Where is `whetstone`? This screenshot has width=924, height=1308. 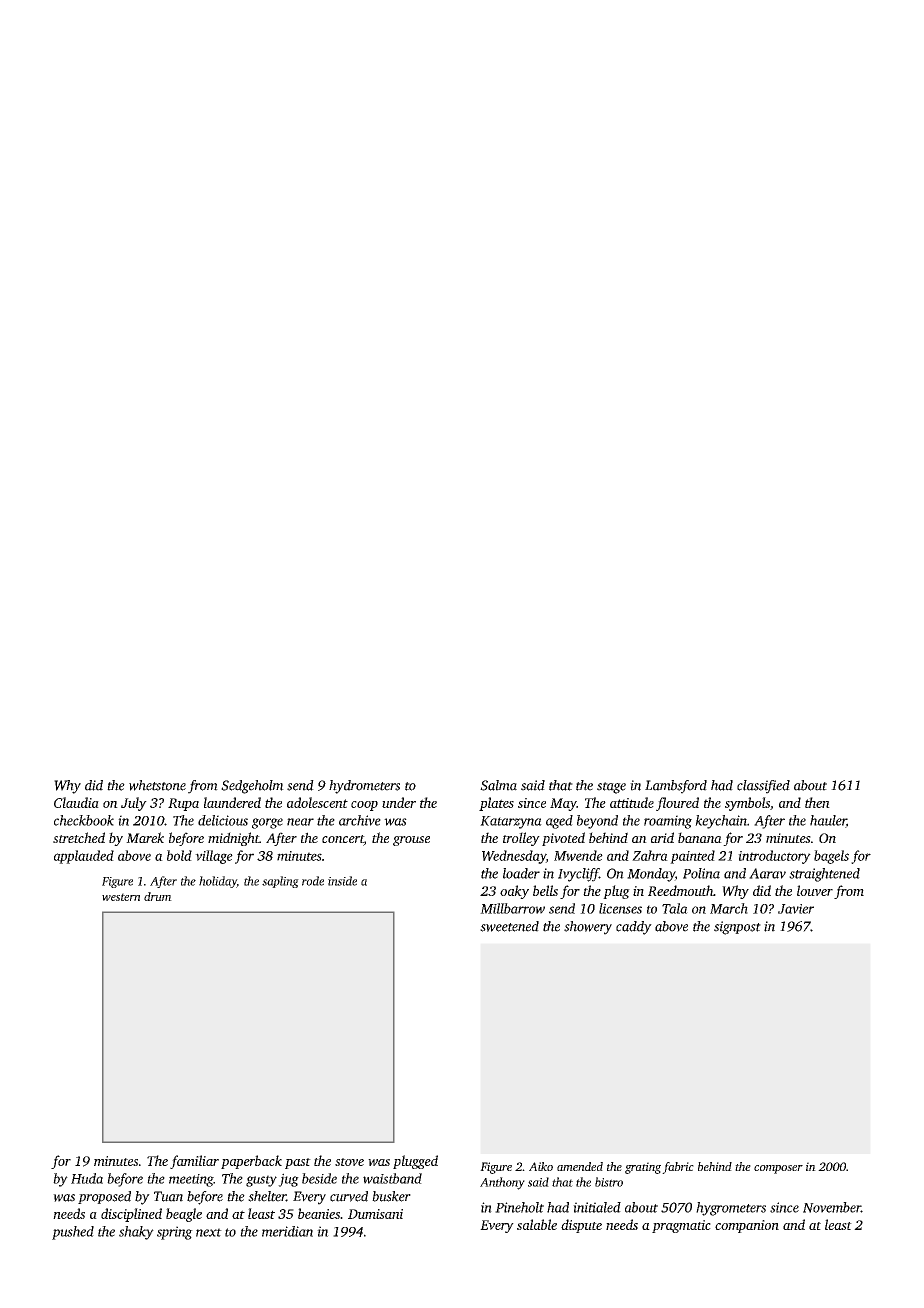 whetstone is located at coordinates (157, 785).
